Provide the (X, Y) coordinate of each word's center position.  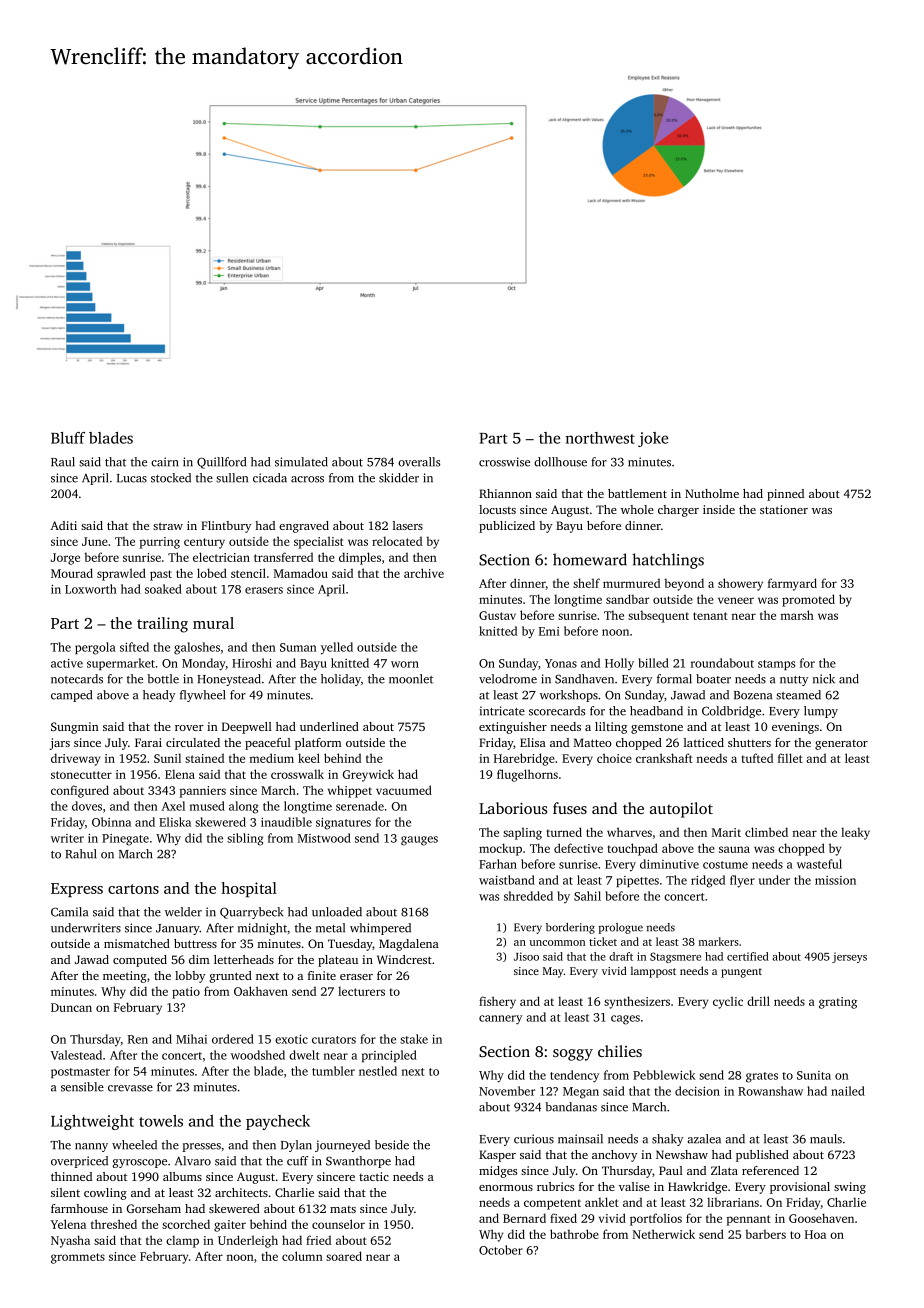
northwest (600, 438)
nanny (91, 1147)
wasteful (819, 864)
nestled (378, 1071)
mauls (826, 1139)
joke (653, 439)
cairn (164, 462)
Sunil (167, 758)
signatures (343, 824)
